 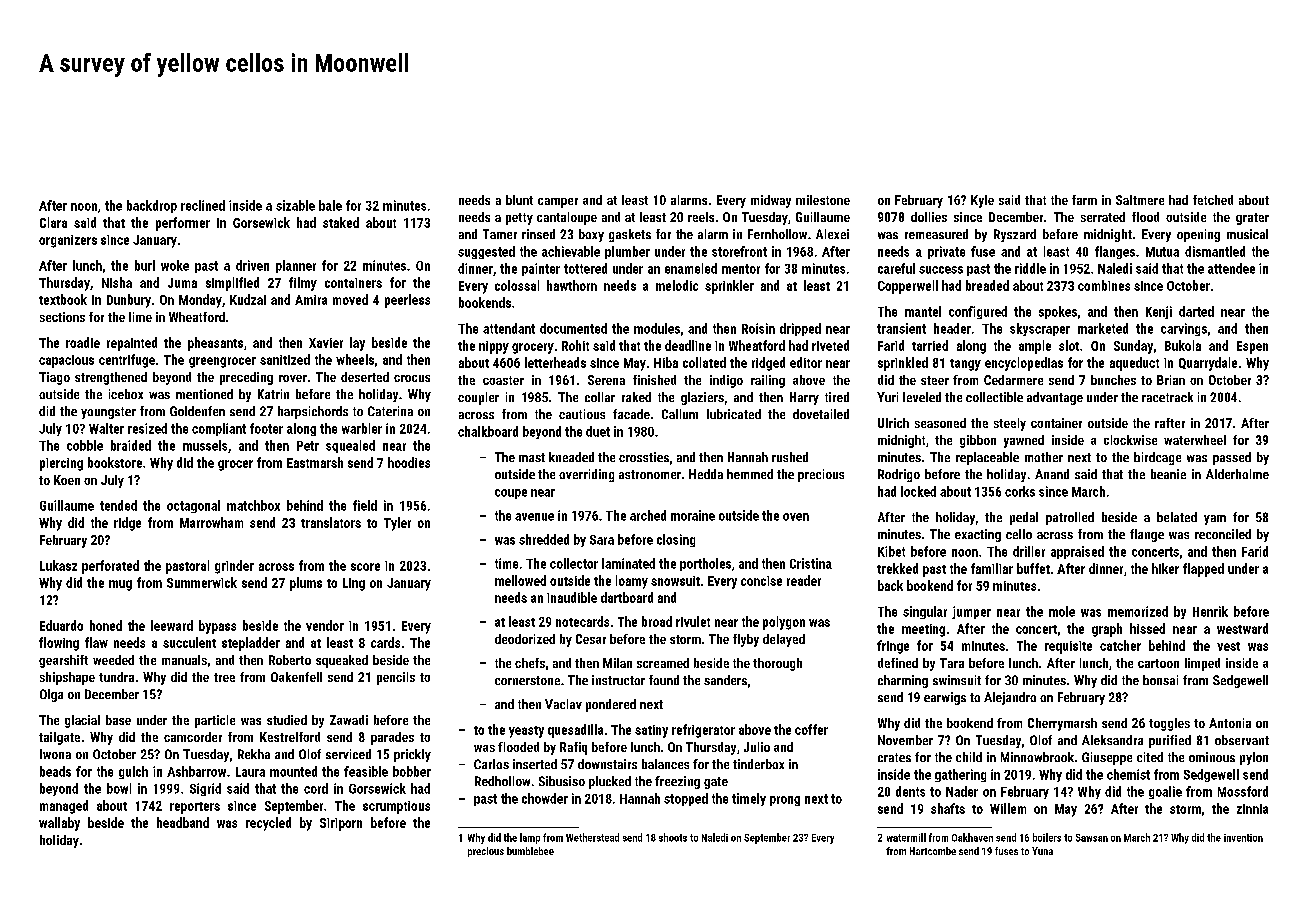 I want to click on Ryszard, so click(x=1015, y=235).
